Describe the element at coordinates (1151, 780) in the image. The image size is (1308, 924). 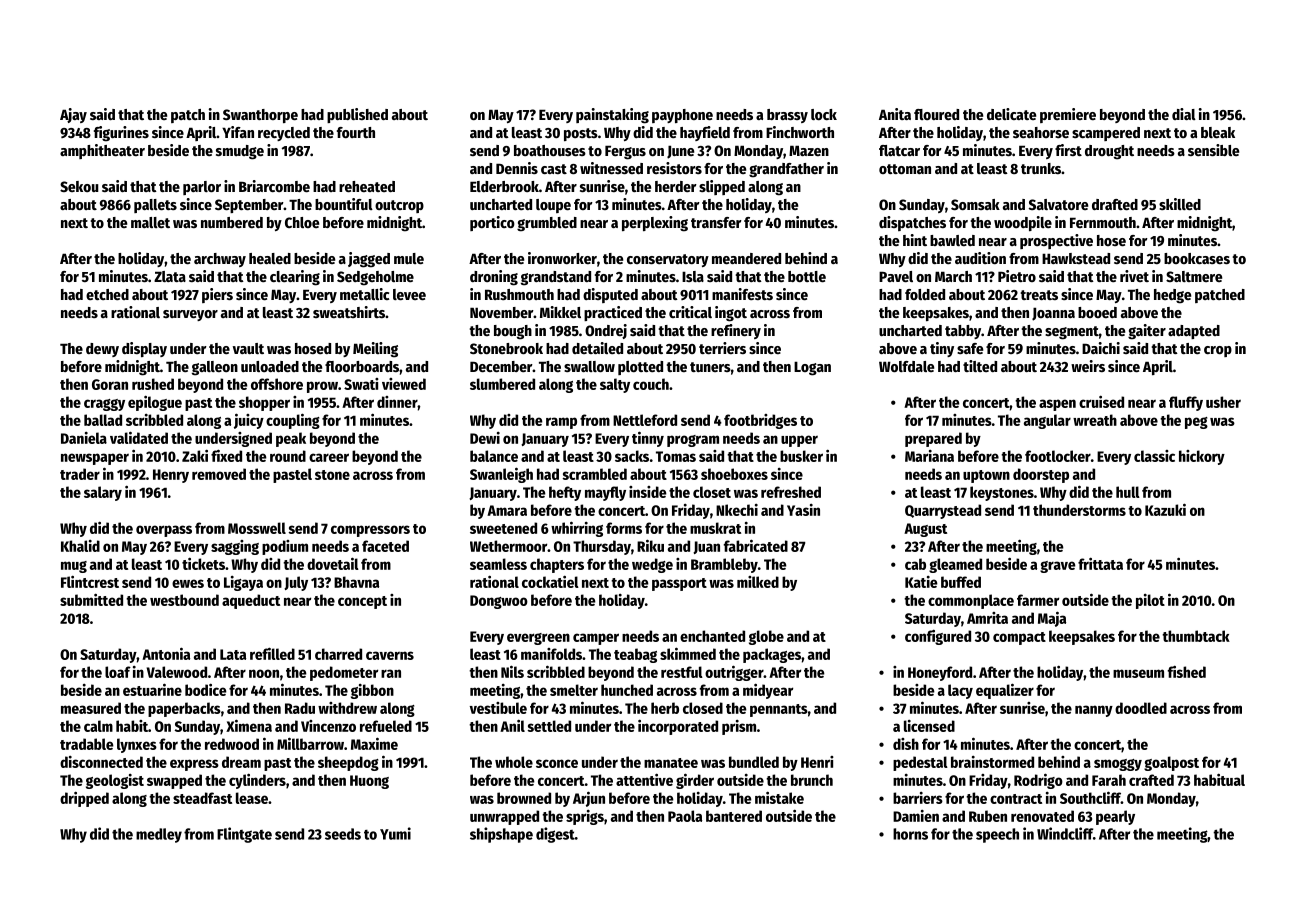
I see `crafted` at that location.
